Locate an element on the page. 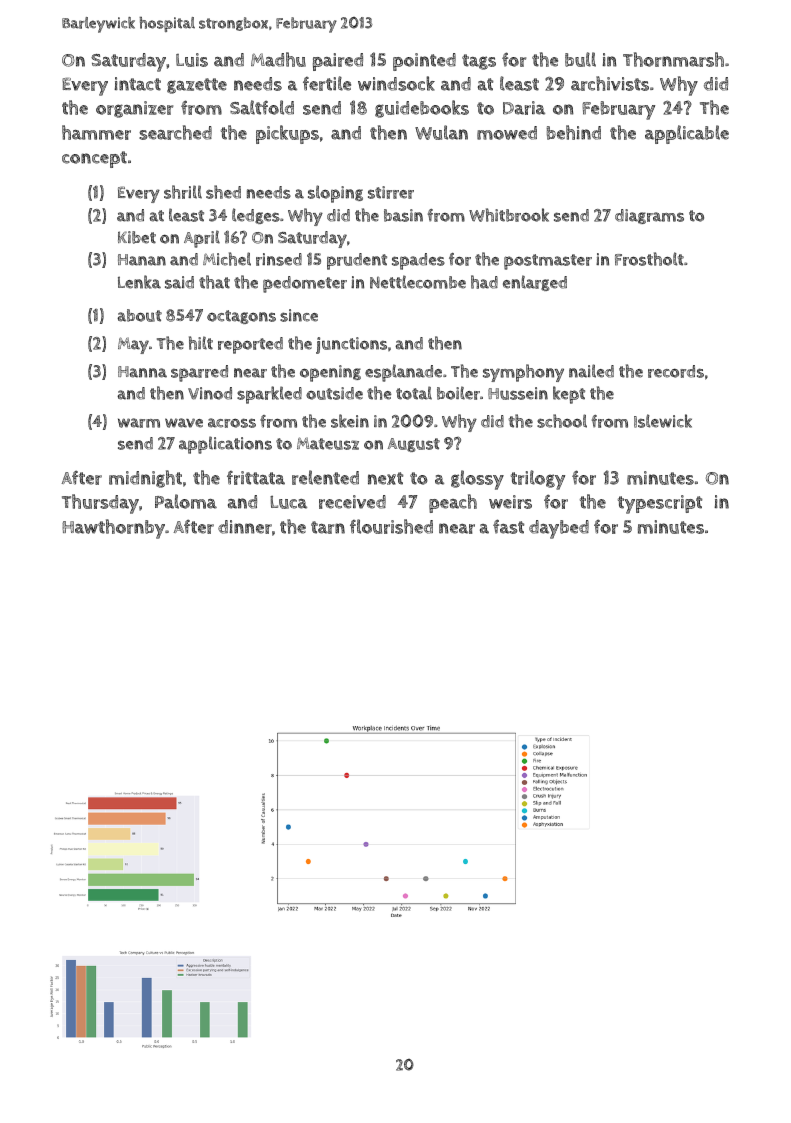 The image size is (791, 1123). midnight is located at coordinates (145, 479).
